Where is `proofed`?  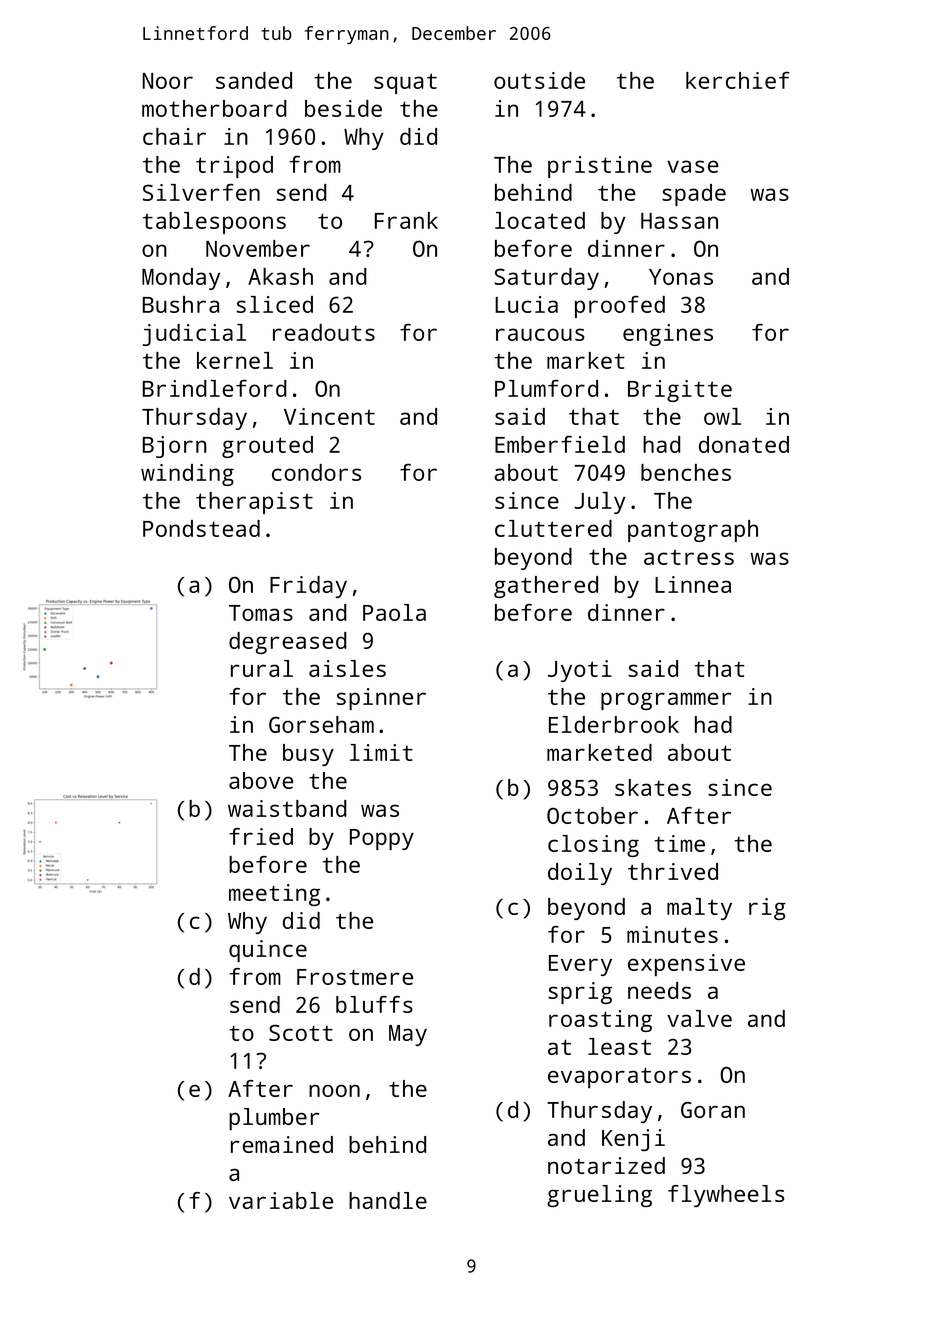
proofed is located at coordinates (620, 307).
